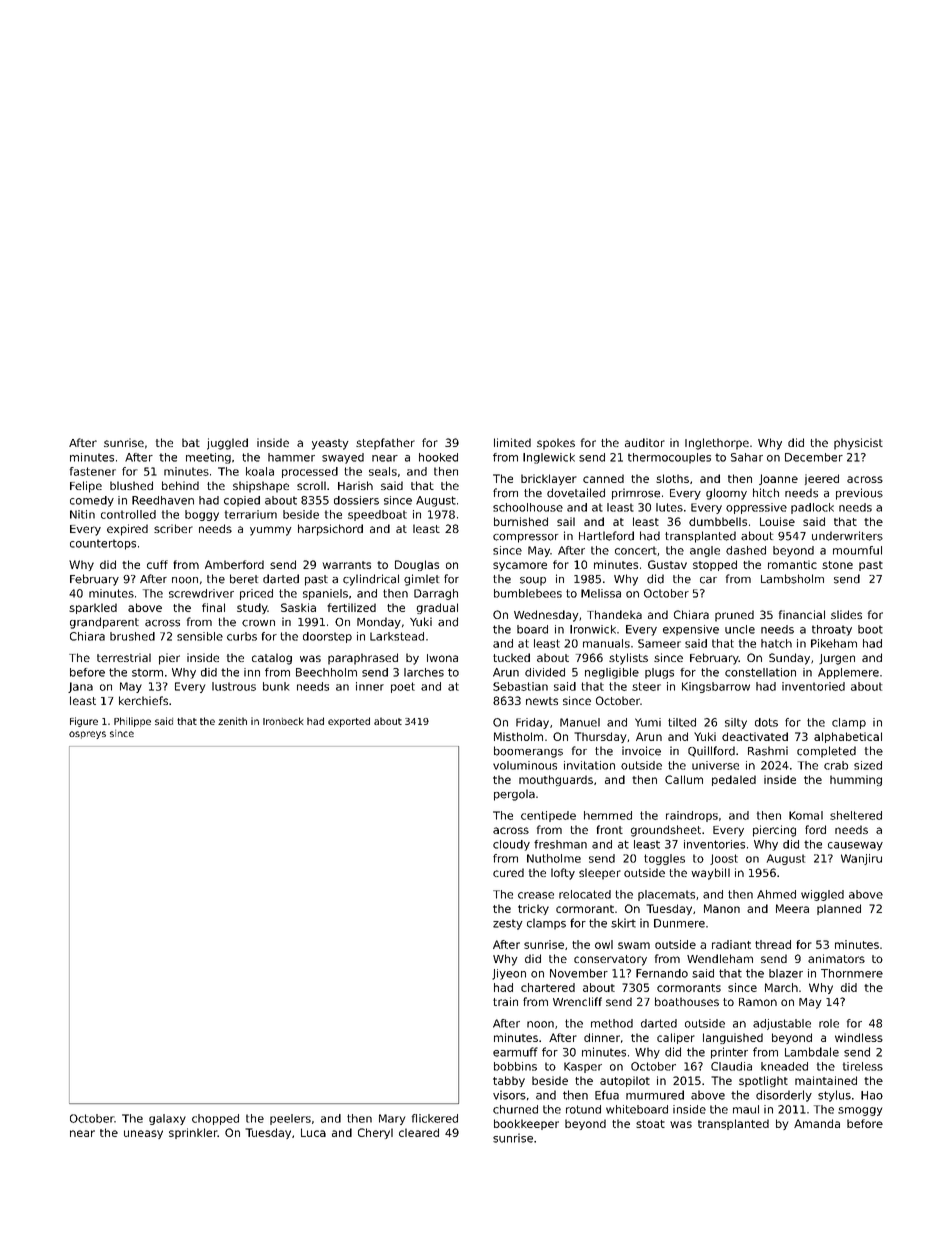 This screenshot has height=1233, width=952. Describe the element at coordinates (868, 765) in the screenshot. I see `sized` at that location.
